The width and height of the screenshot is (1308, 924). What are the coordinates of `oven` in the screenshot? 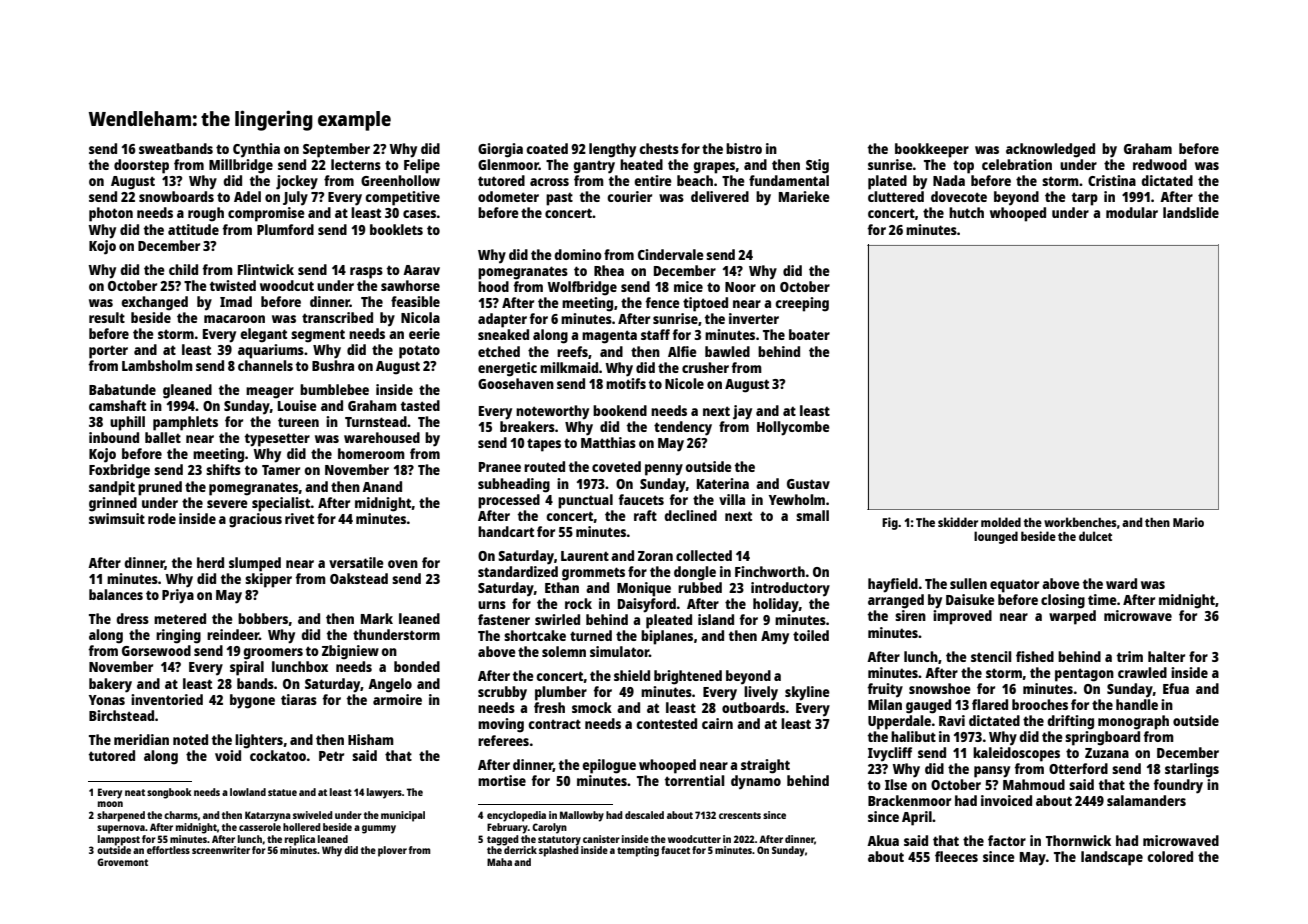 It's located at (403, 564).
